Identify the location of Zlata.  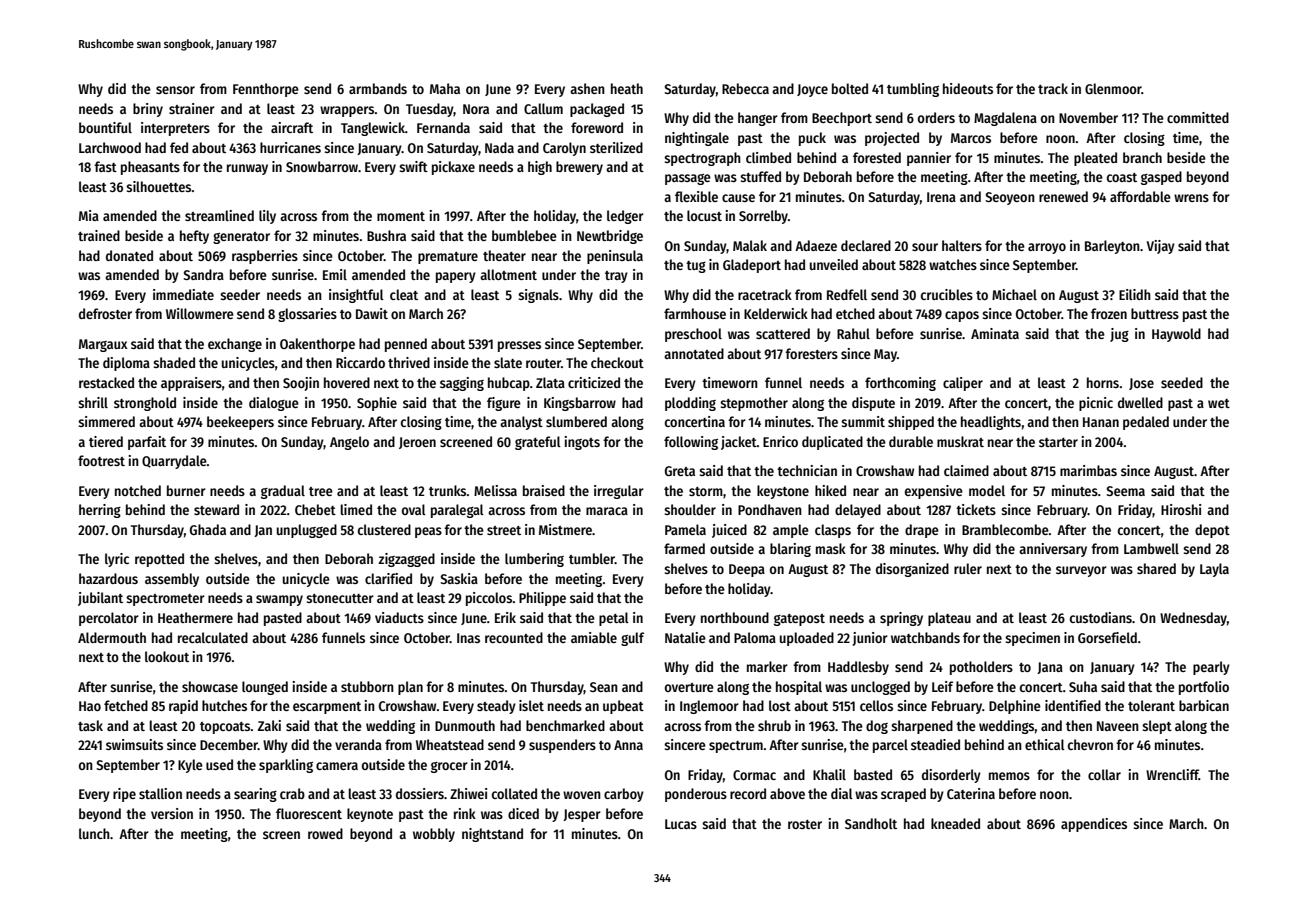
(550, 382).
